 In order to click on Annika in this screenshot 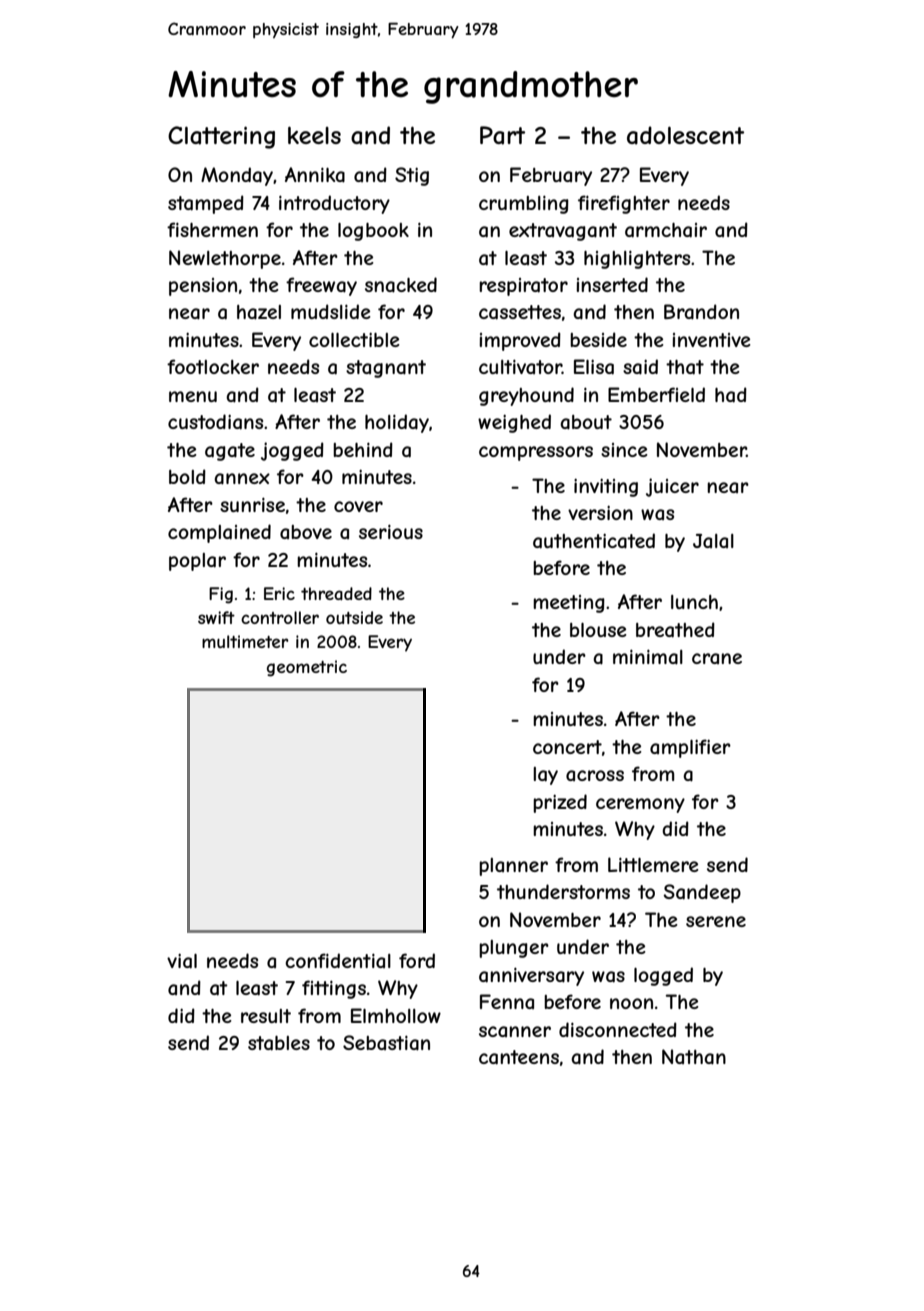, I will do `click(315, 175)`.
